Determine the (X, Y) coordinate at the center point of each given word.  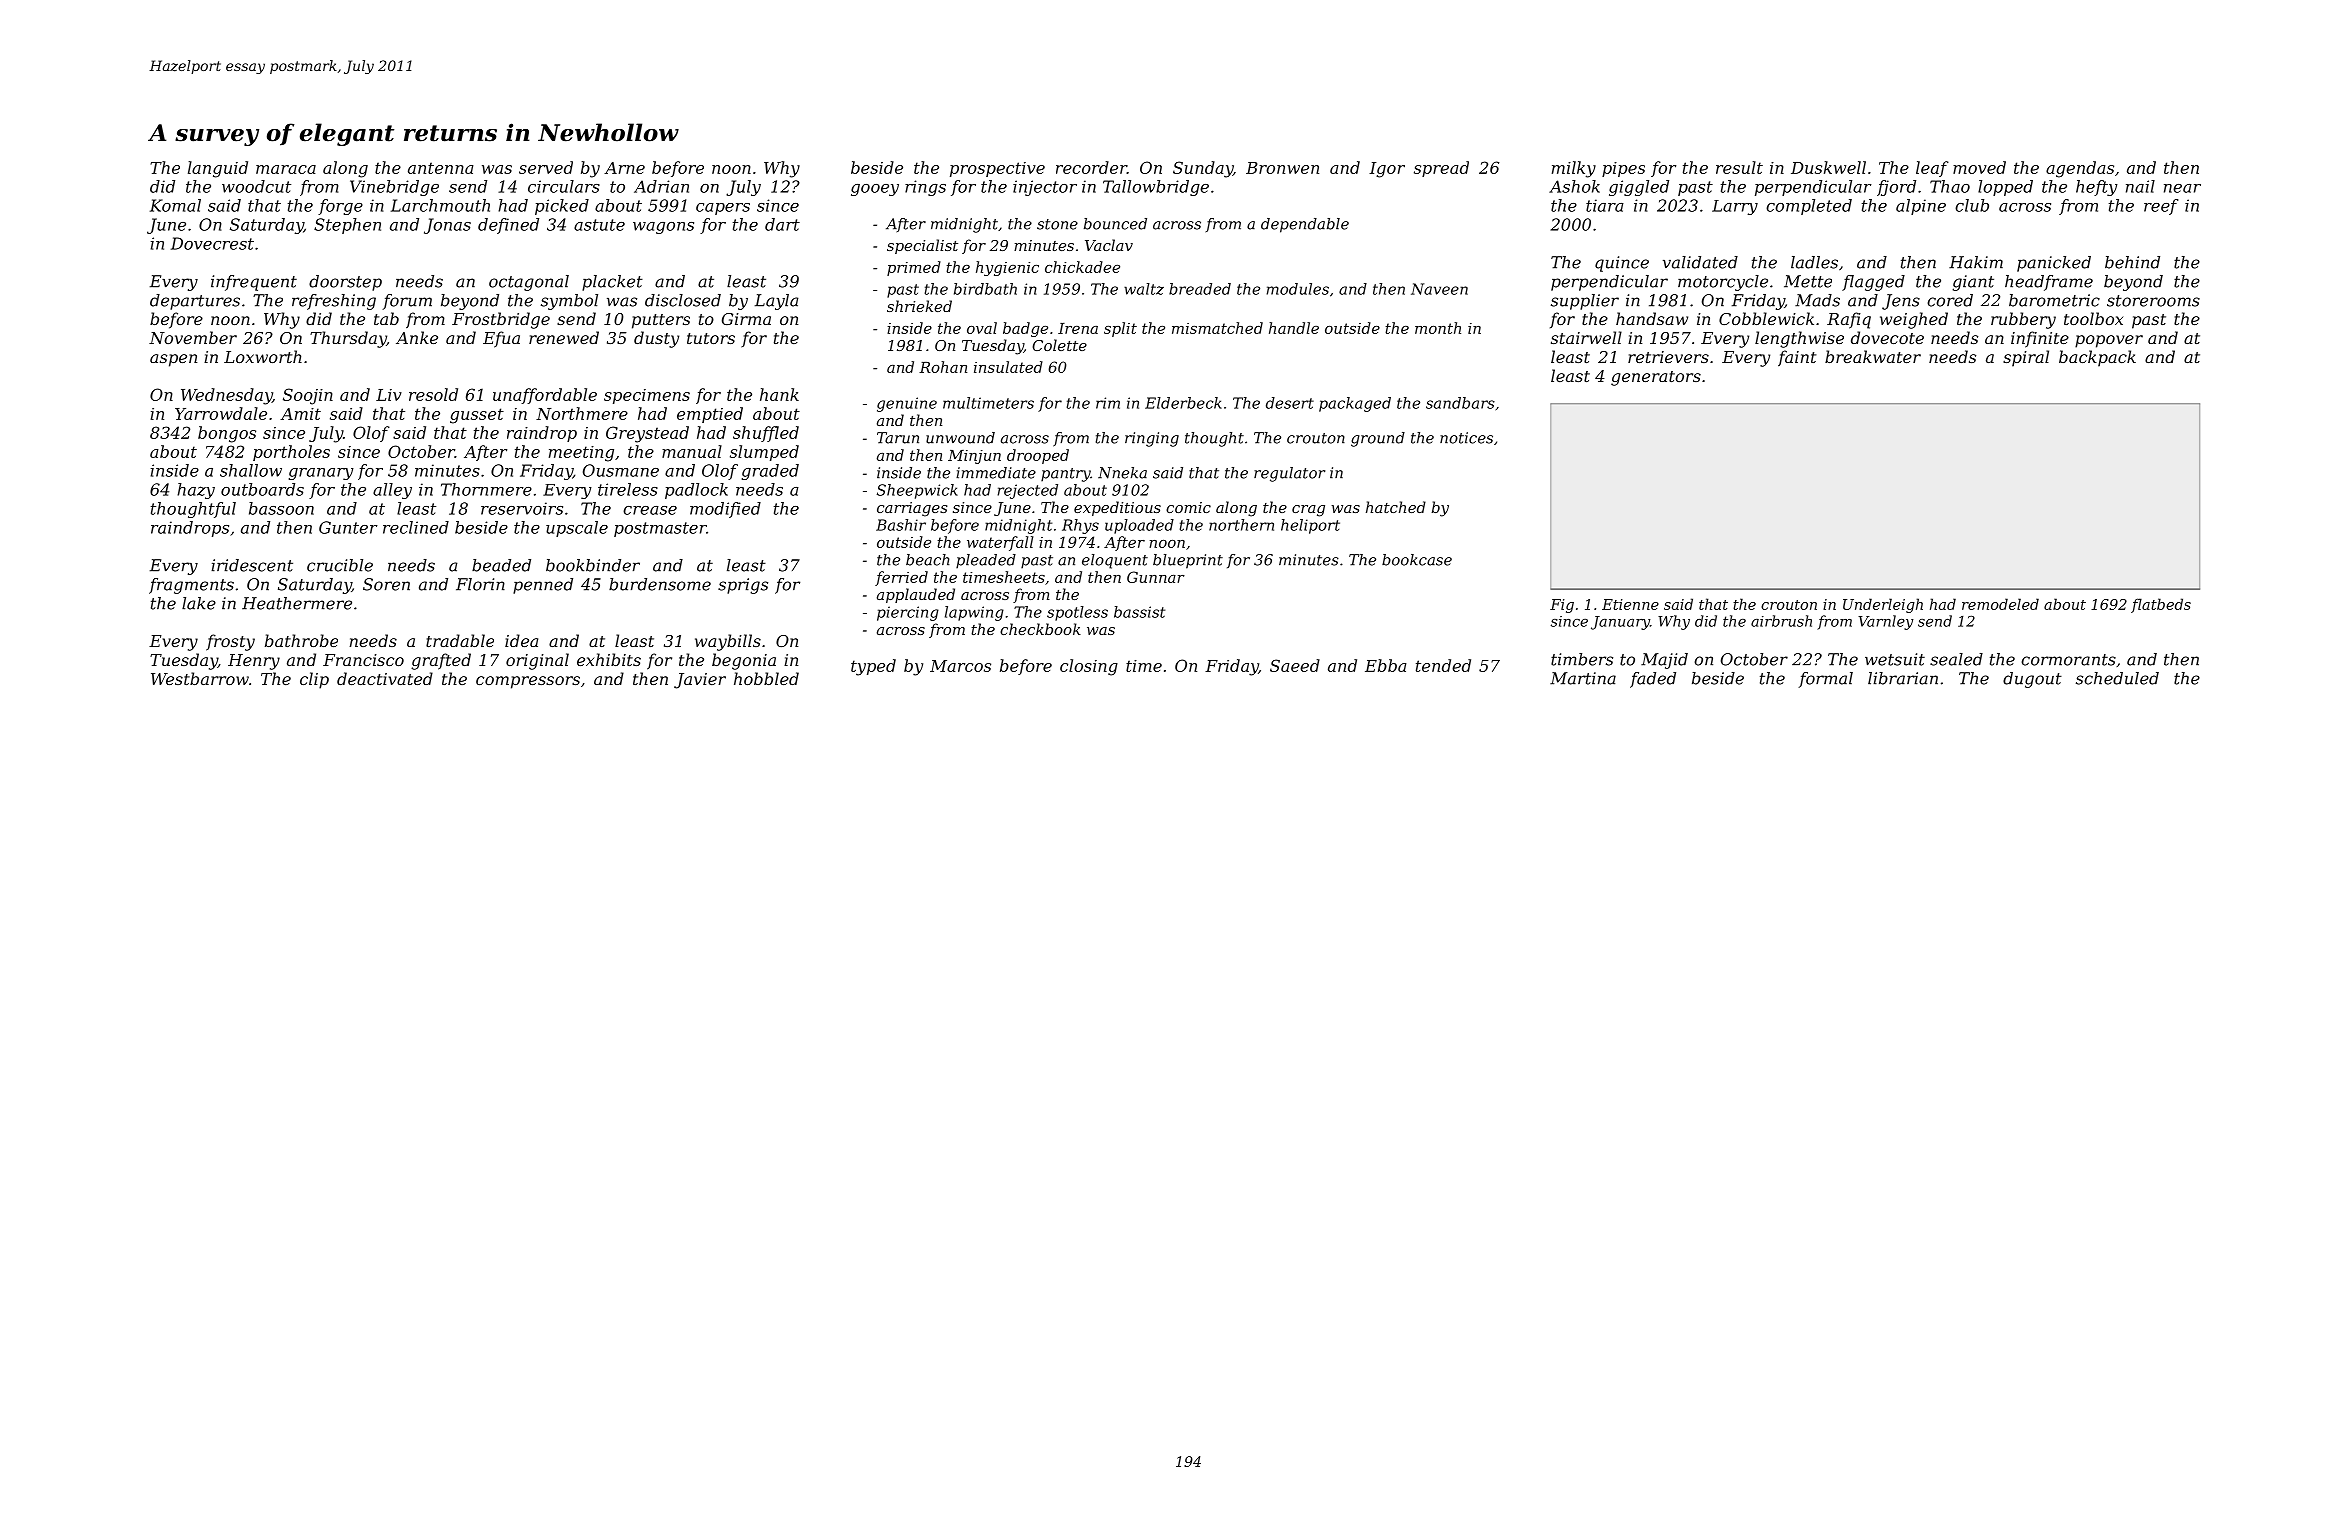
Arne (624, 168)
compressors (528, 682)
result (1739, 167)
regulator (1289, 474)
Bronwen (1282, 168)
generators (1656, 378)
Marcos (960, 666)
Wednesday (226, 396)
